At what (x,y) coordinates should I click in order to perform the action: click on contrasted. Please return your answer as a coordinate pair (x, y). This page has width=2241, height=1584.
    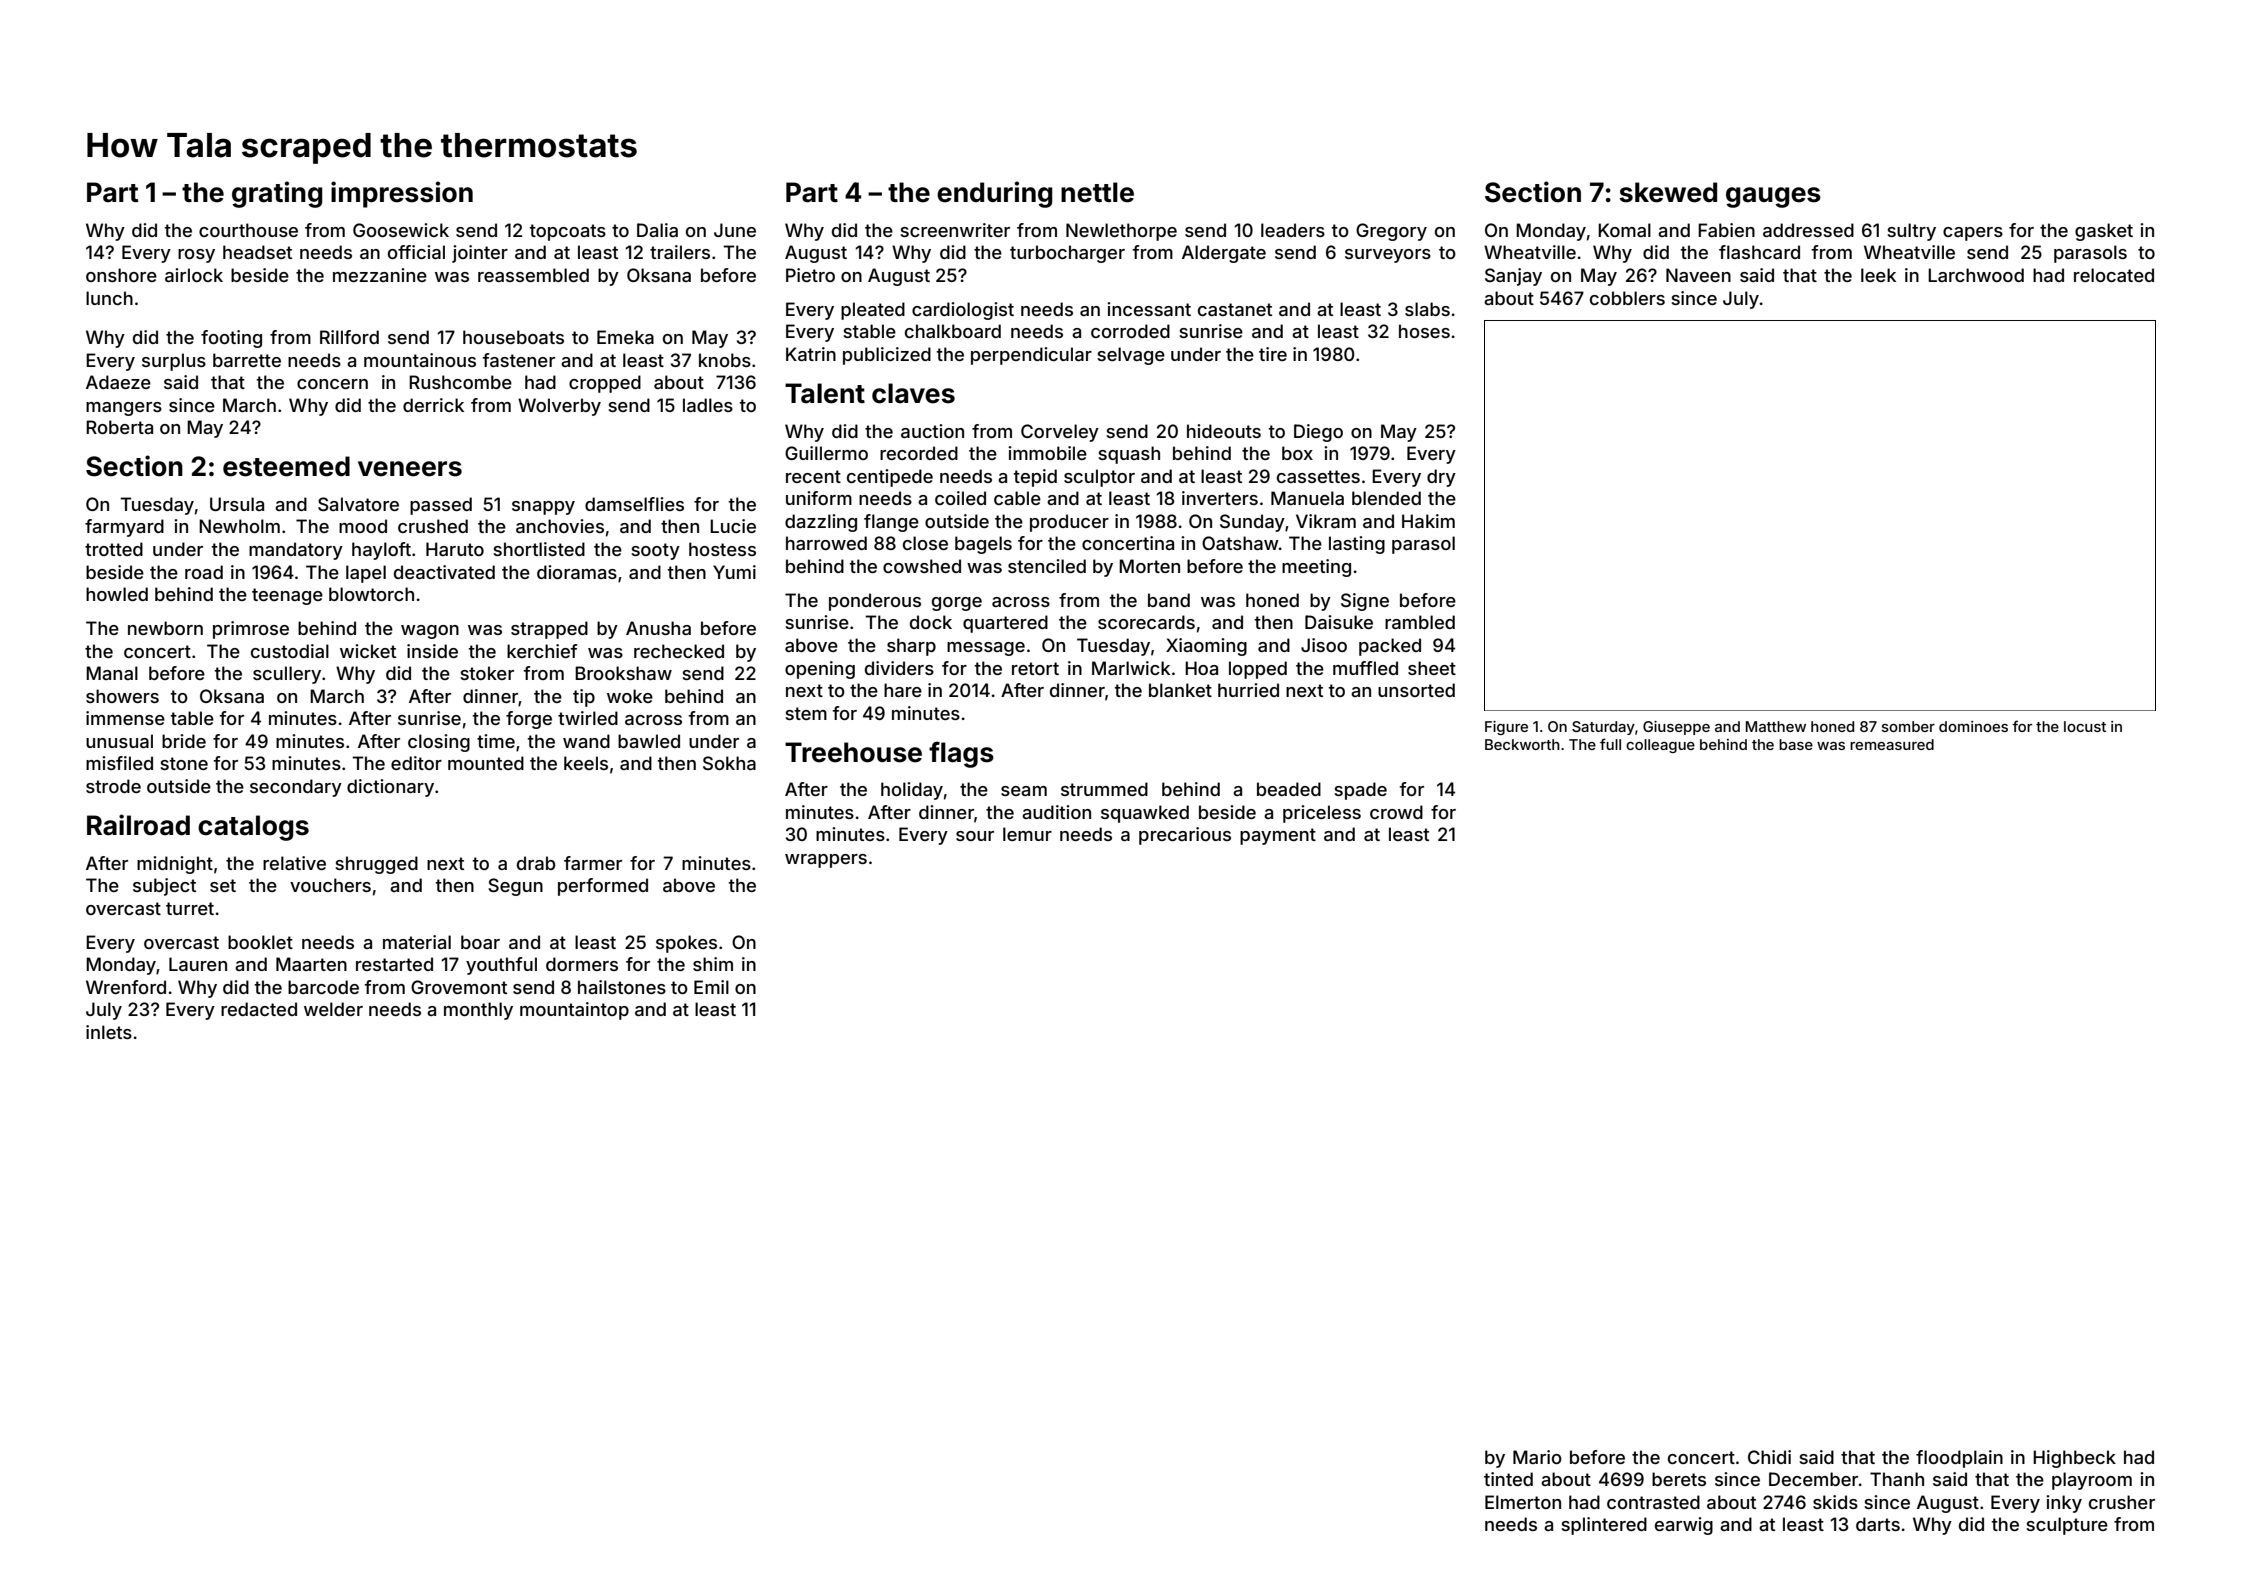
    Looking at the image, I should click on (1653, 1502).
